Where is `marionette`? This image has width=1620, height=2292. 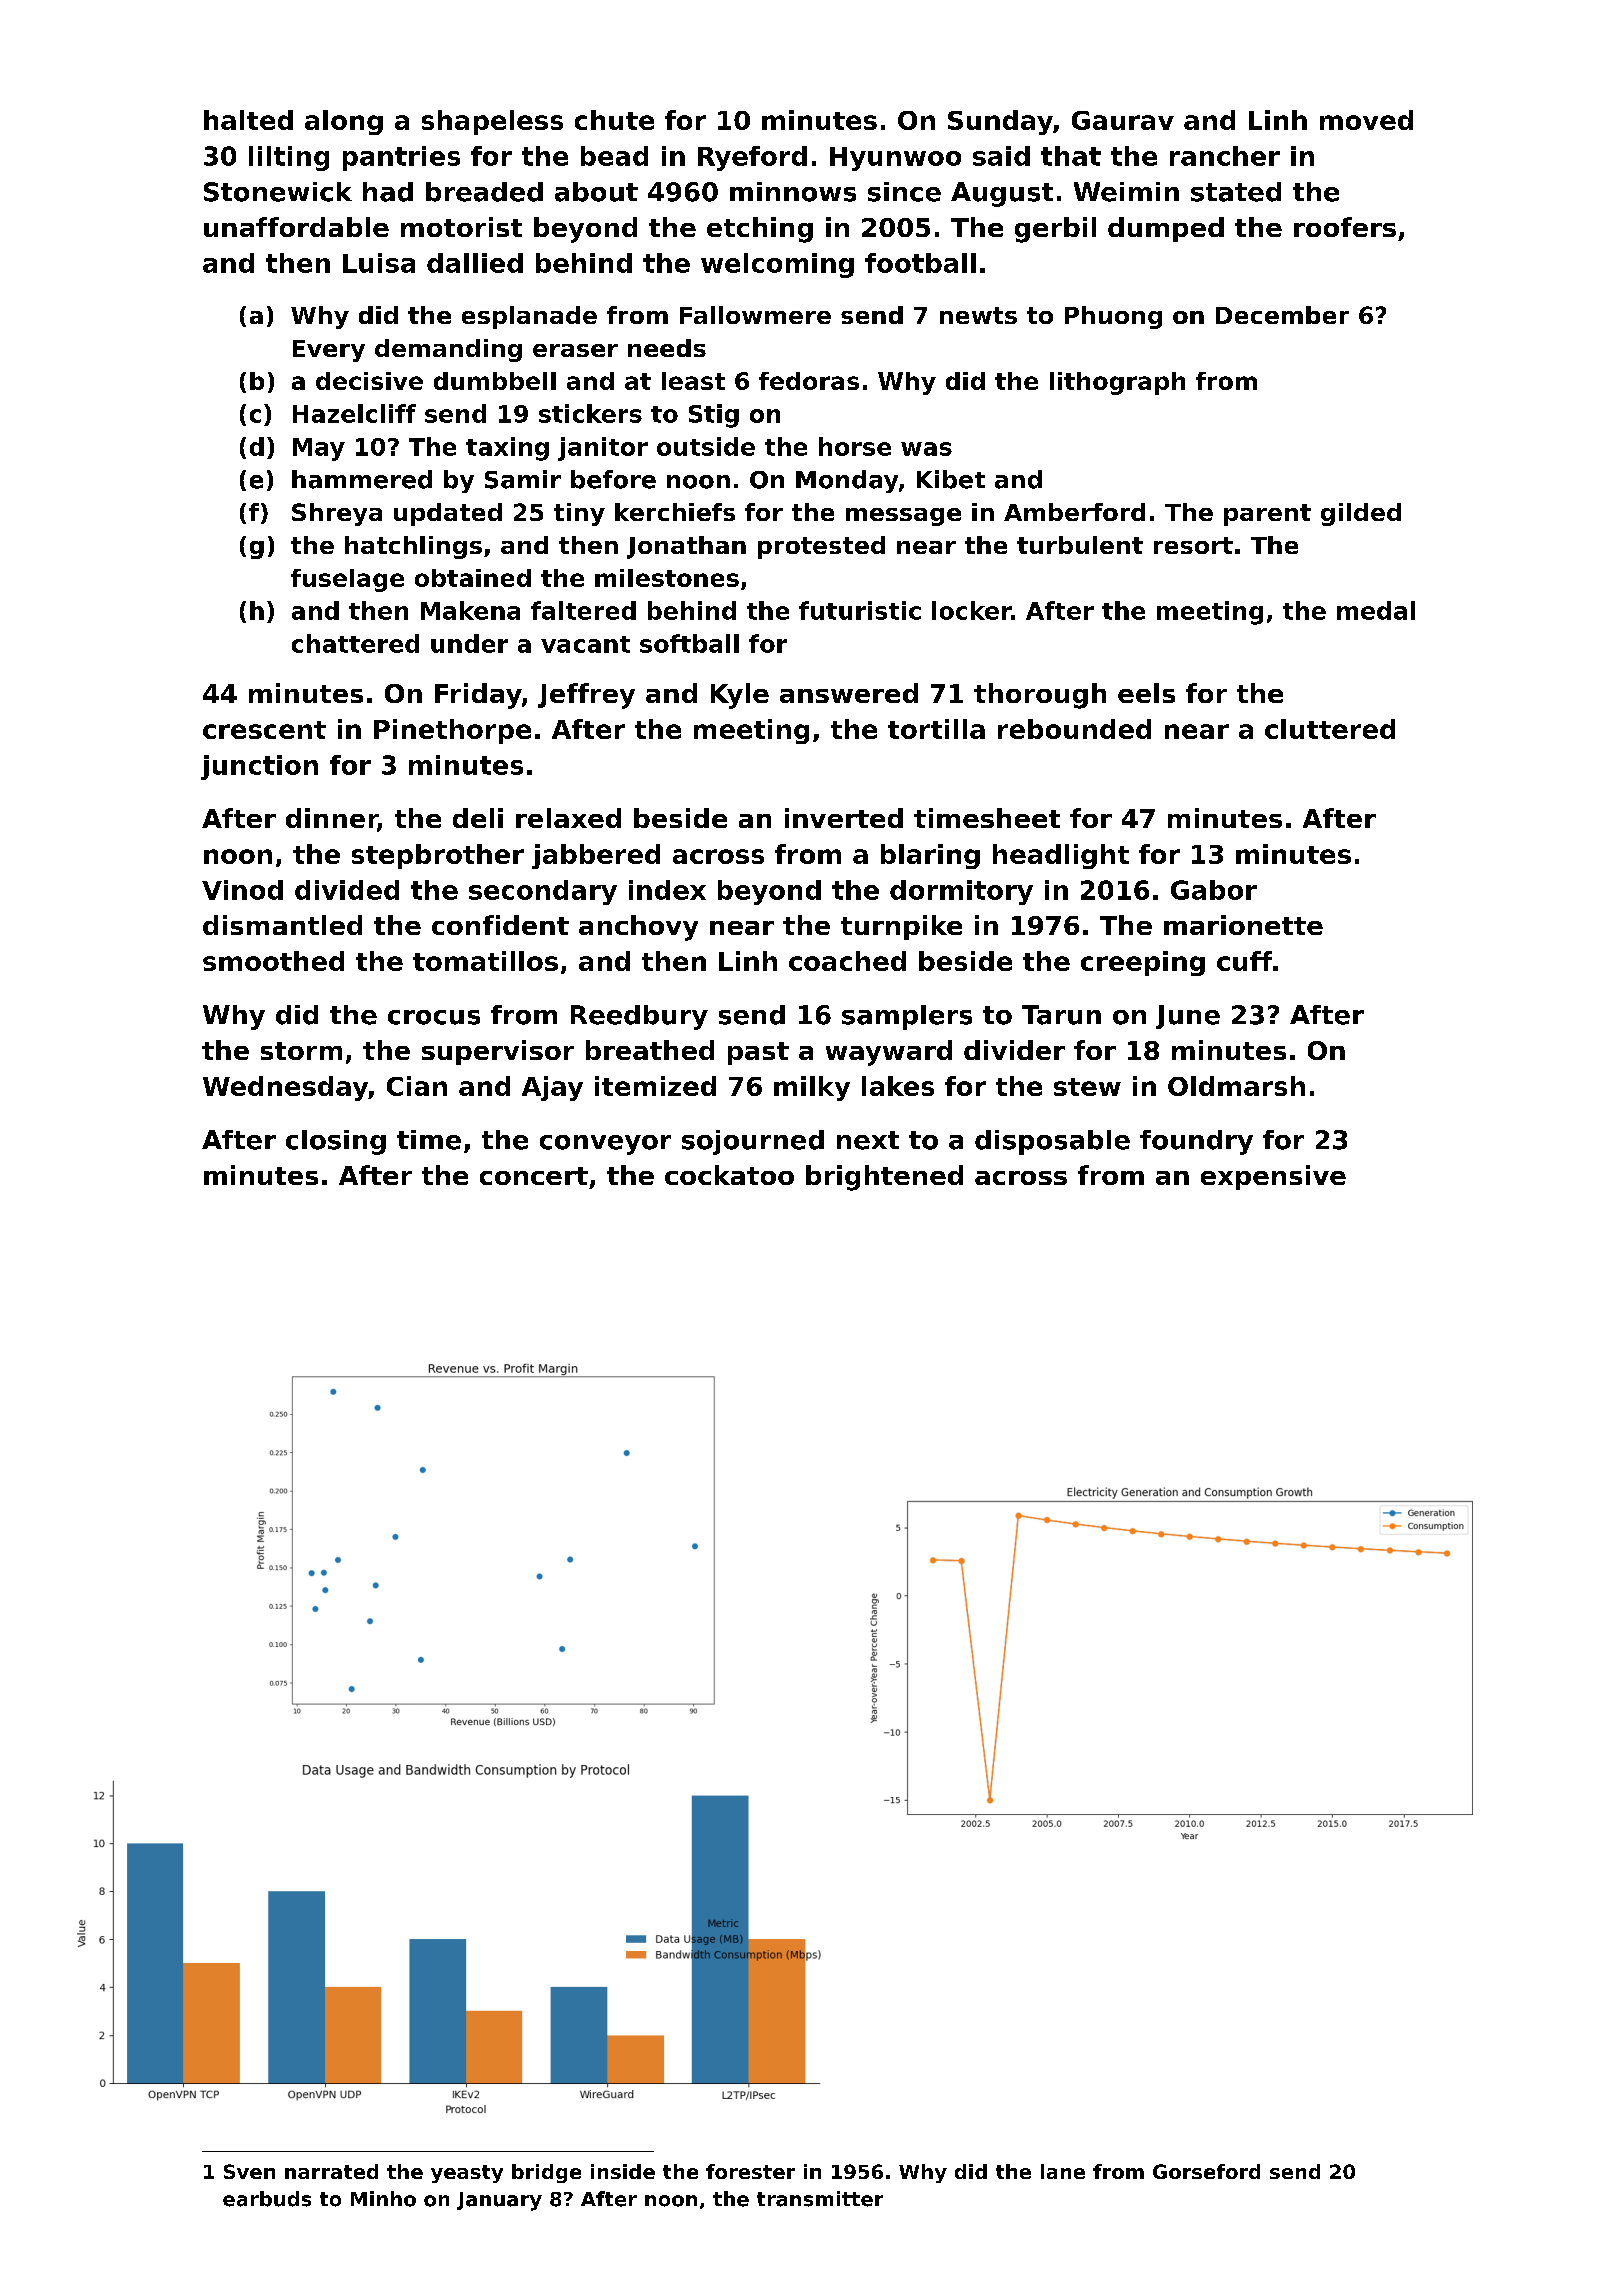
marionette is located at coordinates (1243, 925).
